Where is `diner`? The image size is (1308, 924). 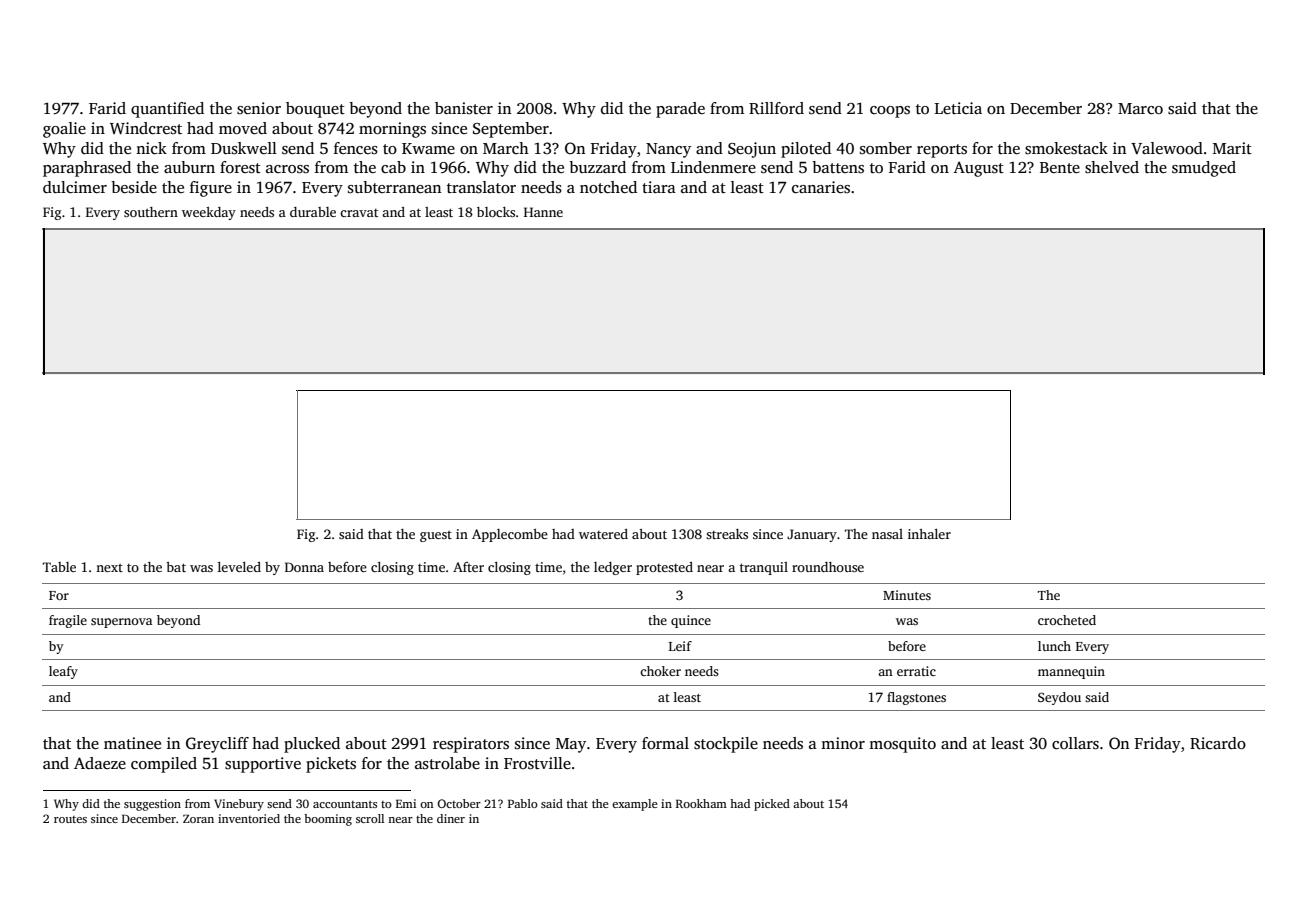 diner is located at coordinates (451, 818).
